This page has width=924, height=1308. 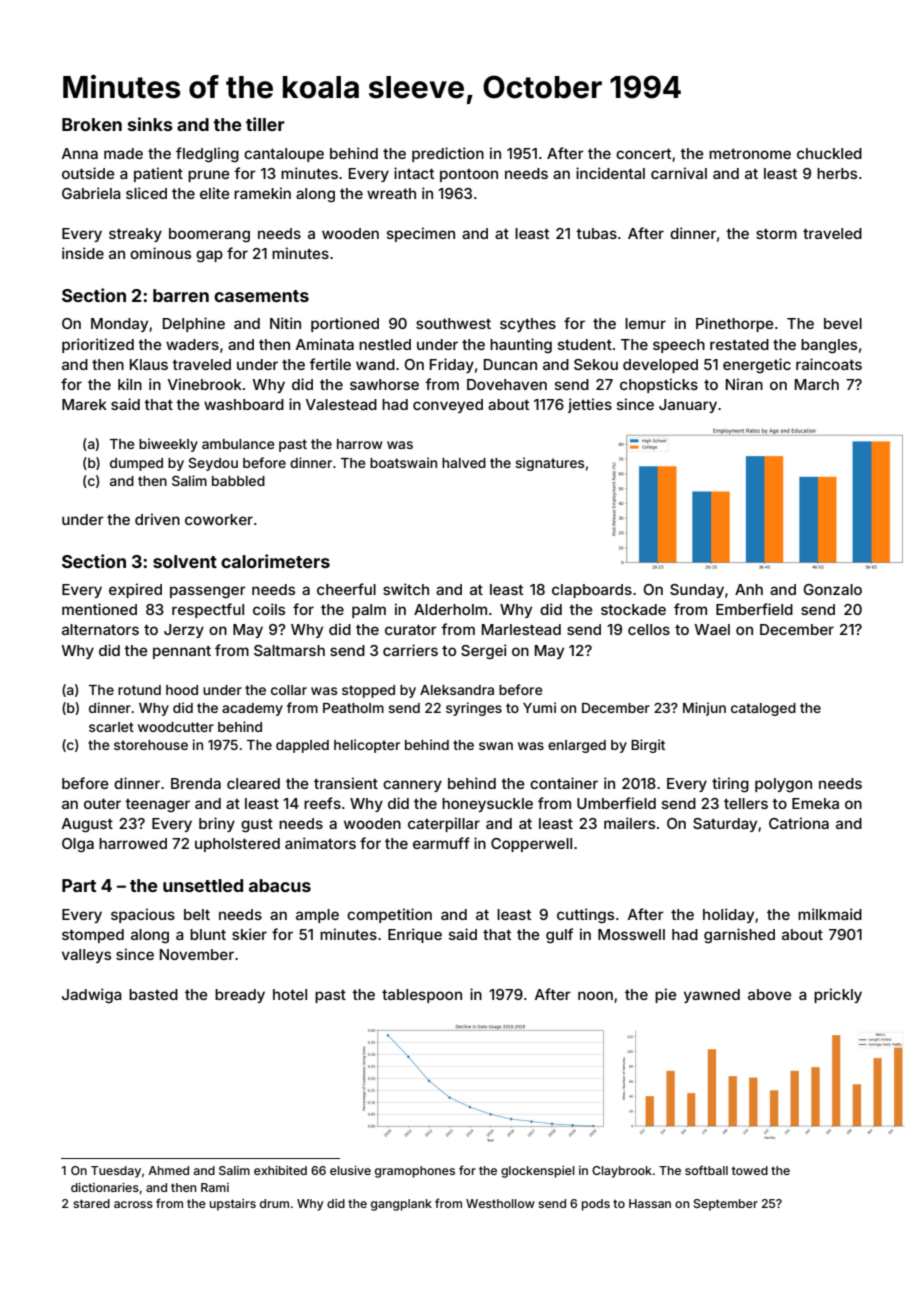 I want to click on stared, so click(x=91, y=1203).
